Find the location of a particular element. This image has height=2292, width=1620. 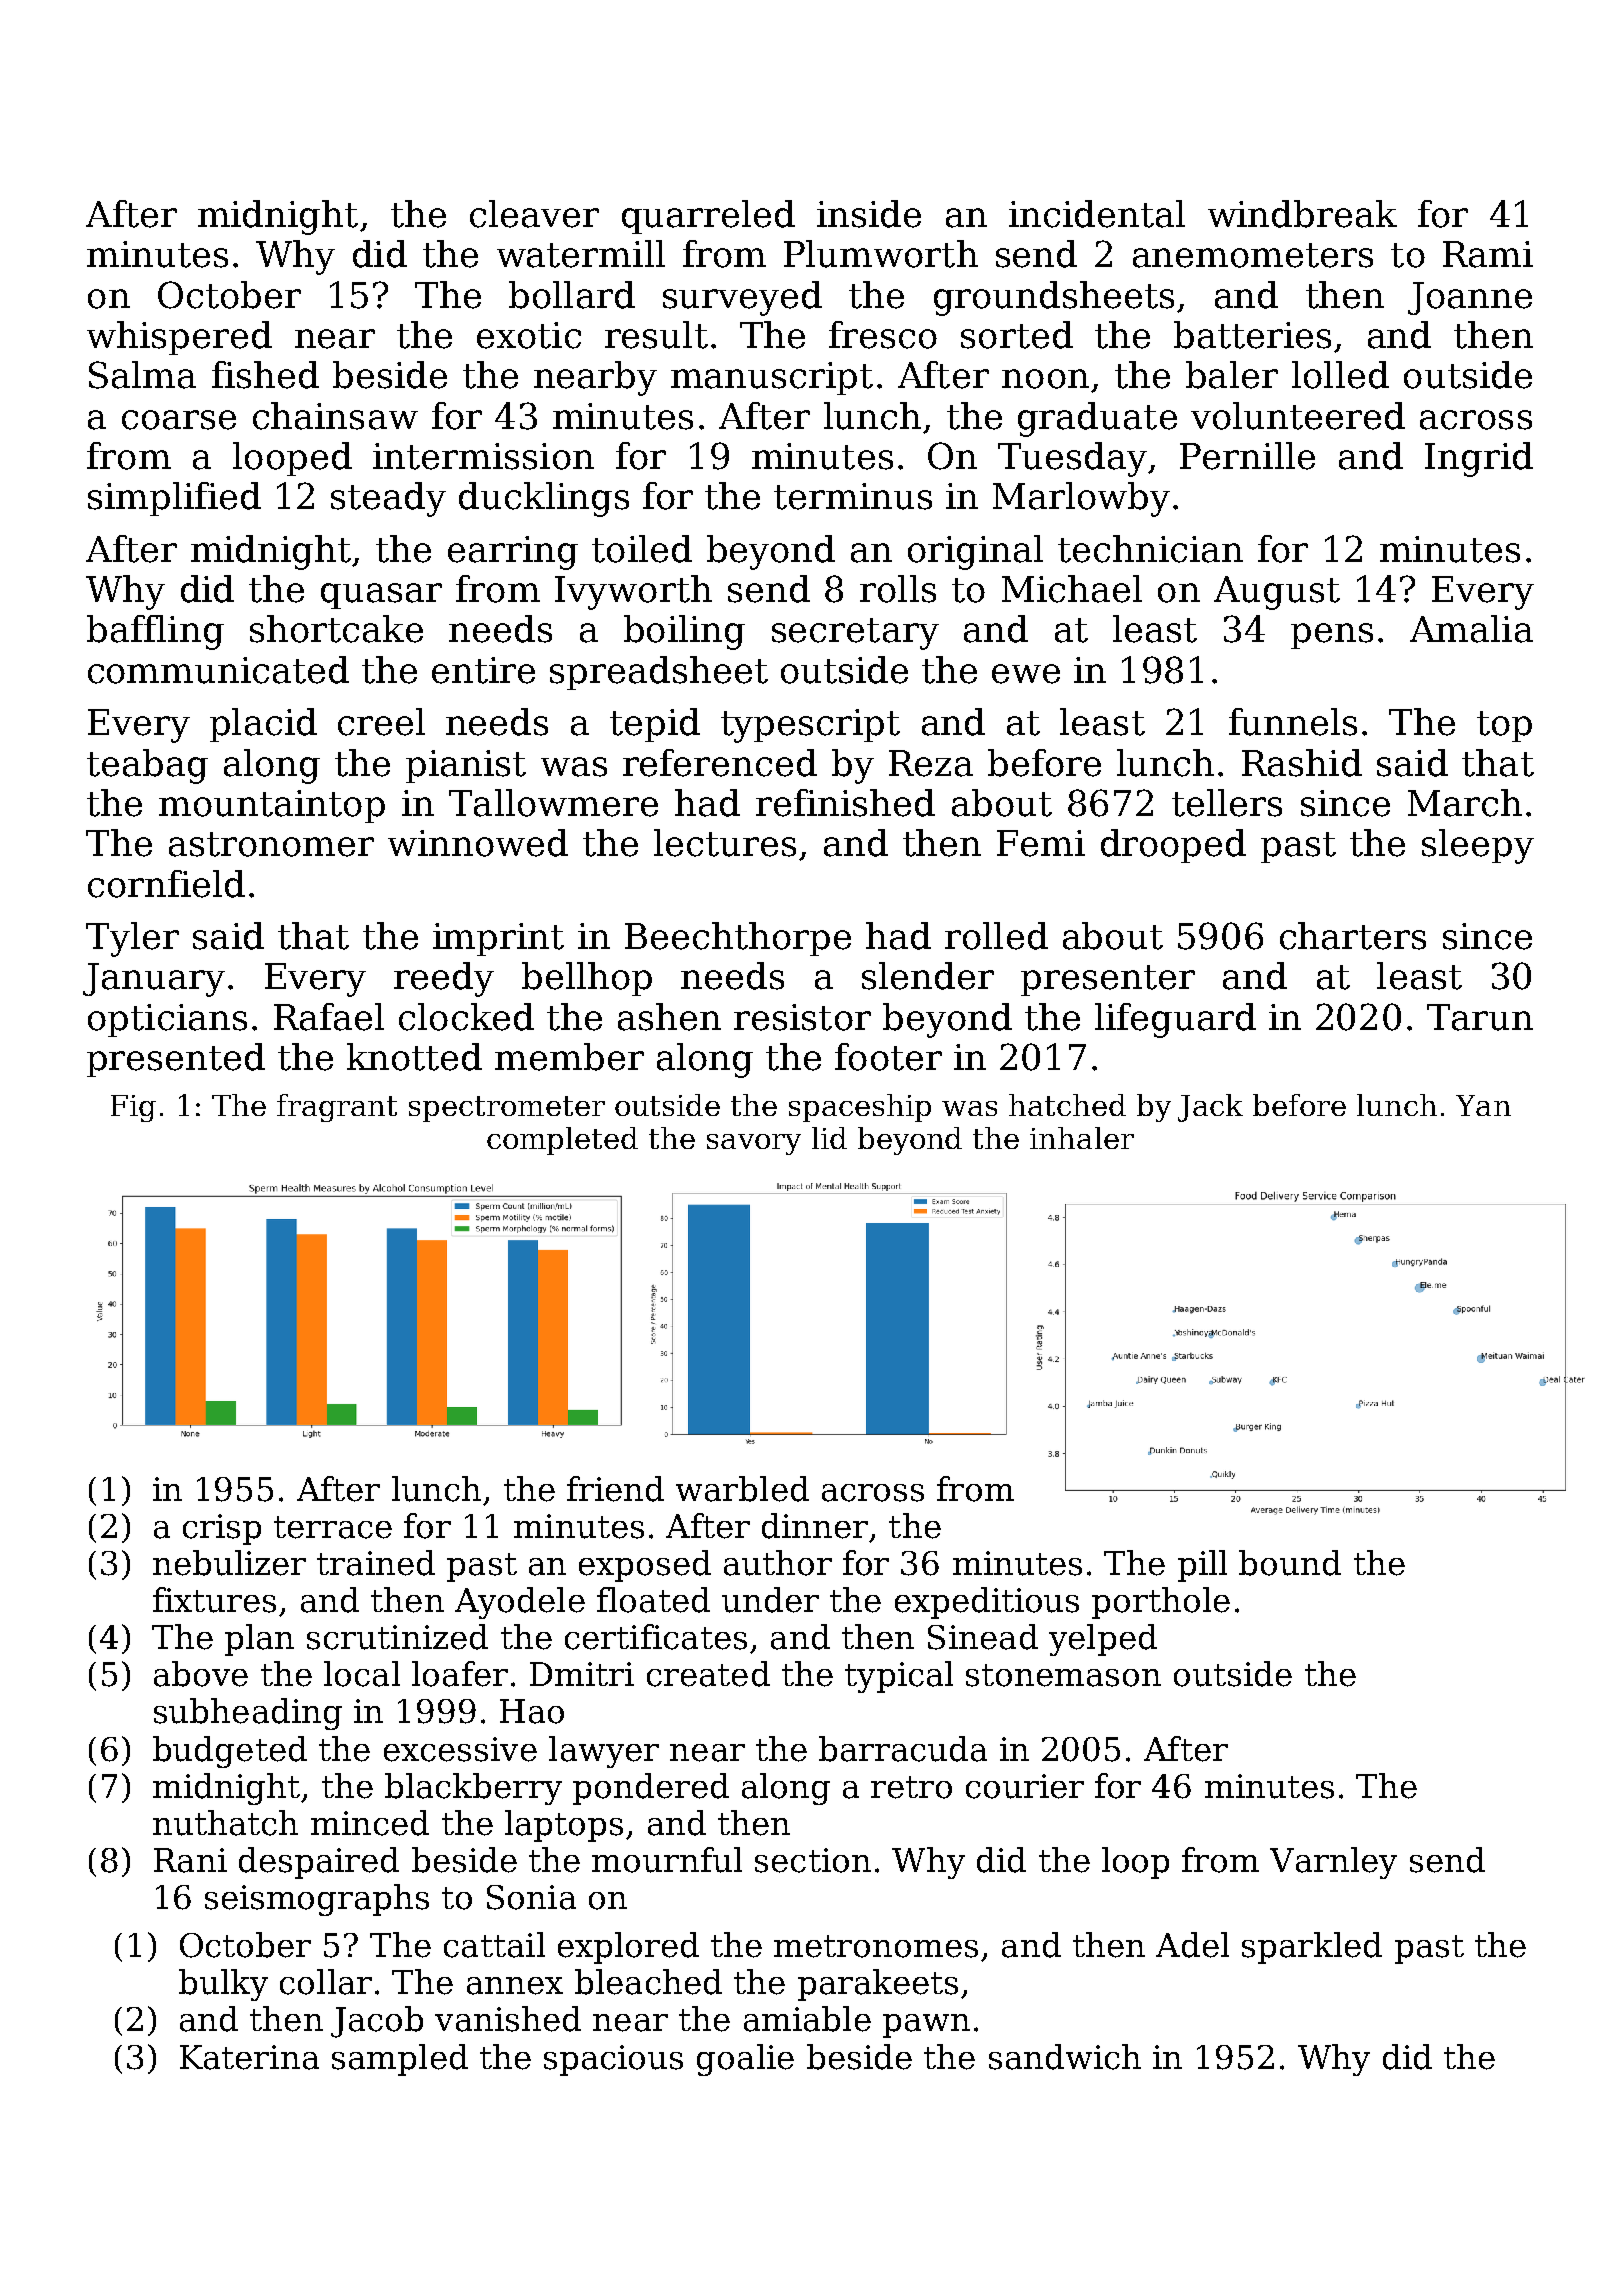

lifeguard is located at coordinates (1175, 1020).
